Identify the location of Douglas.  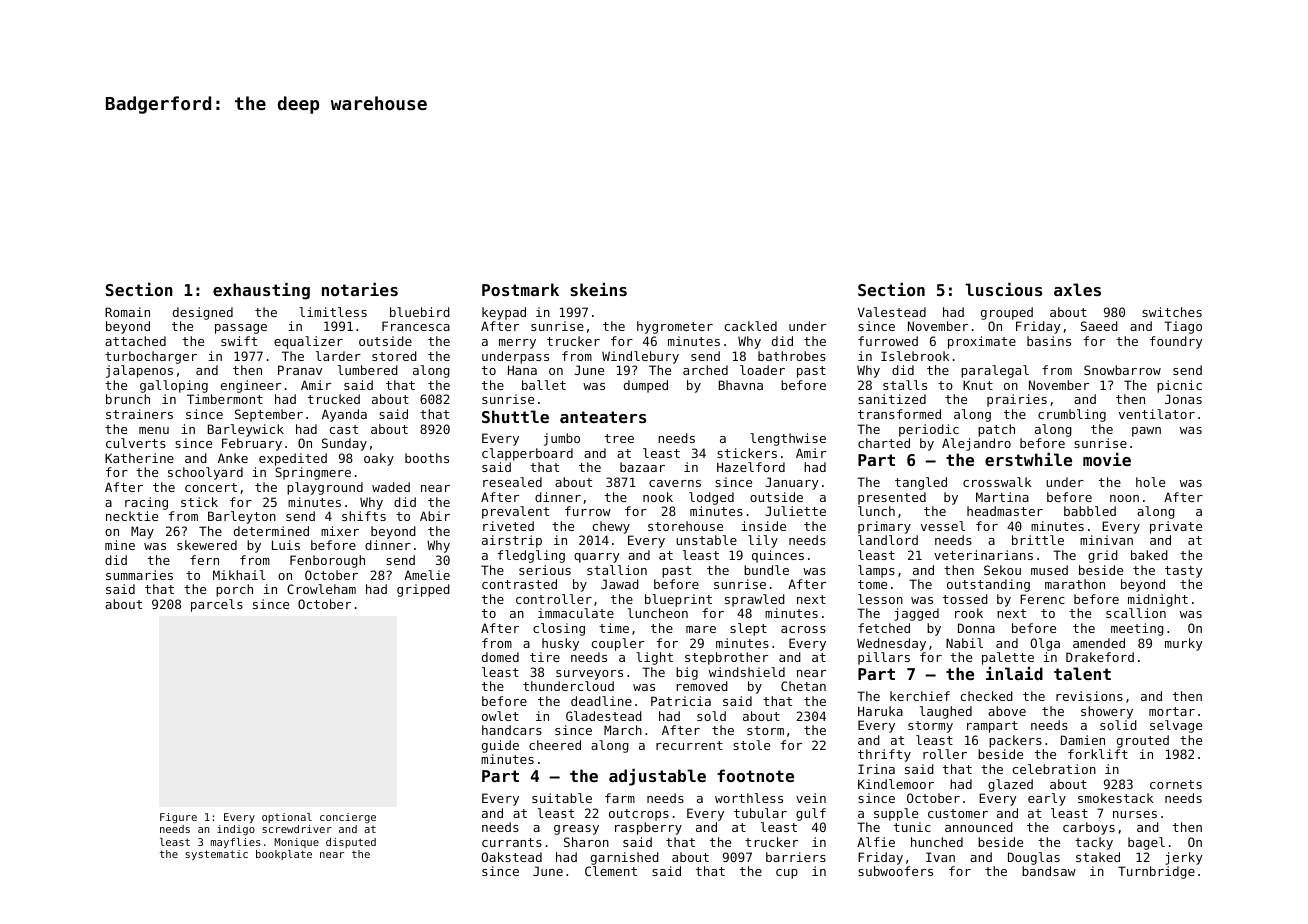
(1034, 858).
